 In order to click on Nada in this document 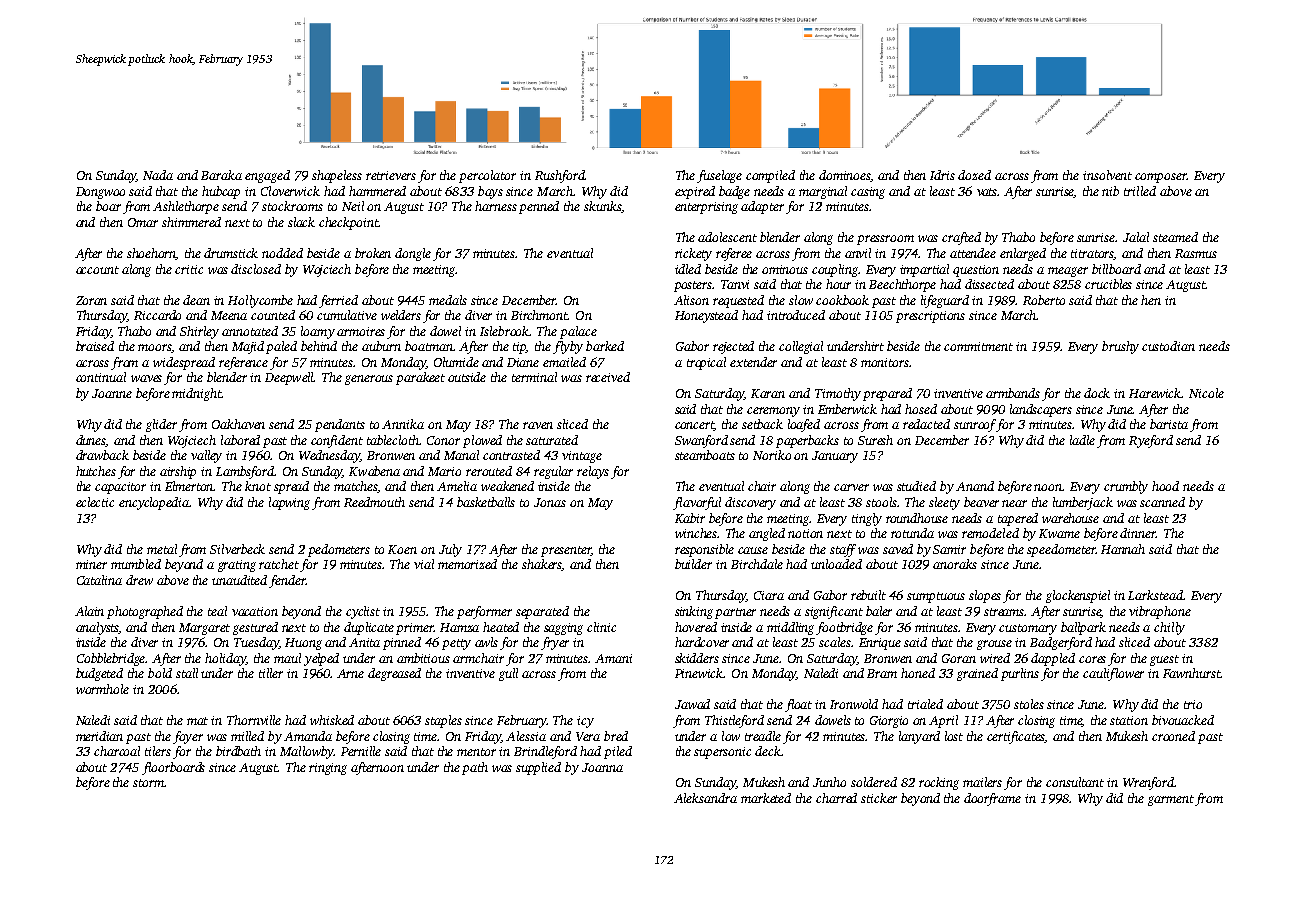, I will do `click(158, 175)`.
